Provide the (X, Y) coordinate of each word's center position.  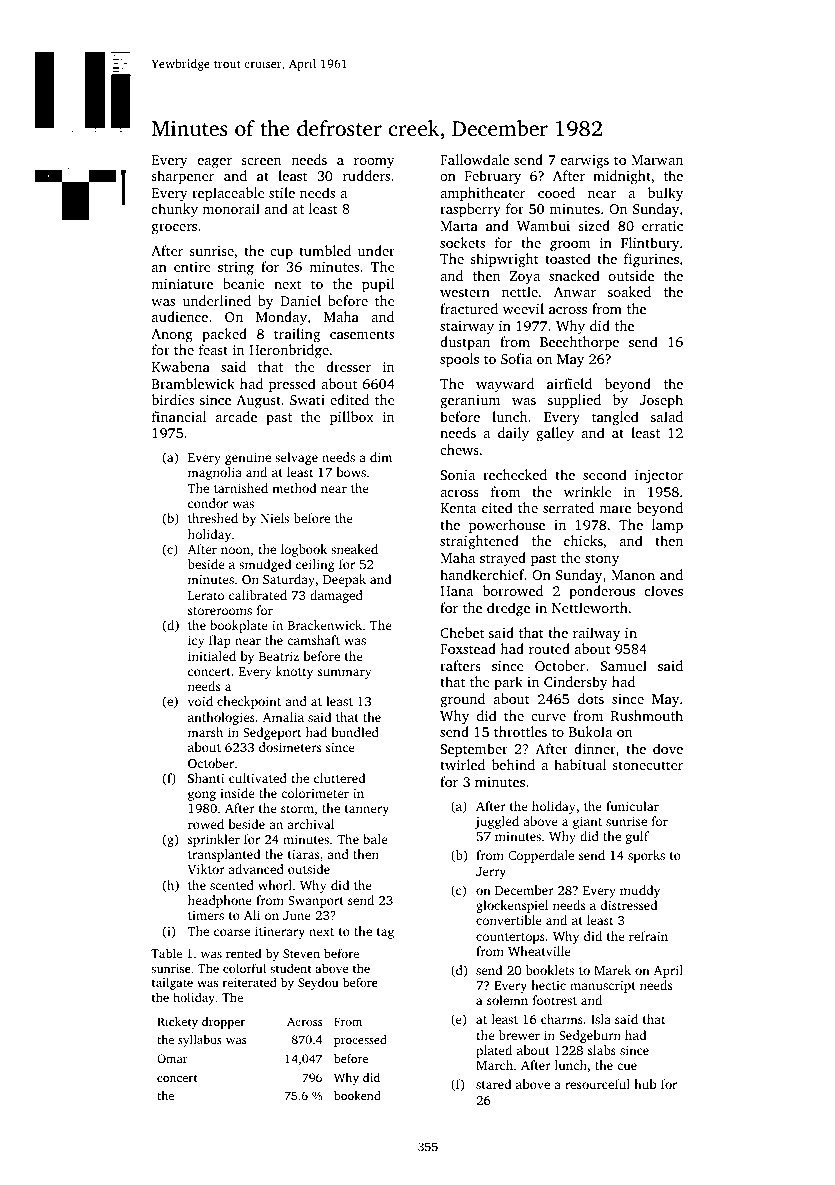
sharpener (182, 177)
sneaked (354, 549)
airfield (569, 383)
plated (494, 1051)
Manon (633, 575)
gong (202, 796)
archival (310, 824)
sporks (646, 856)
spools (459, 360)
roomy (374, 163)
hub (645, 1084)
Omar (172, 1058)
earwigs (585, 162)
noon (235, 550)
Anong (172, 336)
